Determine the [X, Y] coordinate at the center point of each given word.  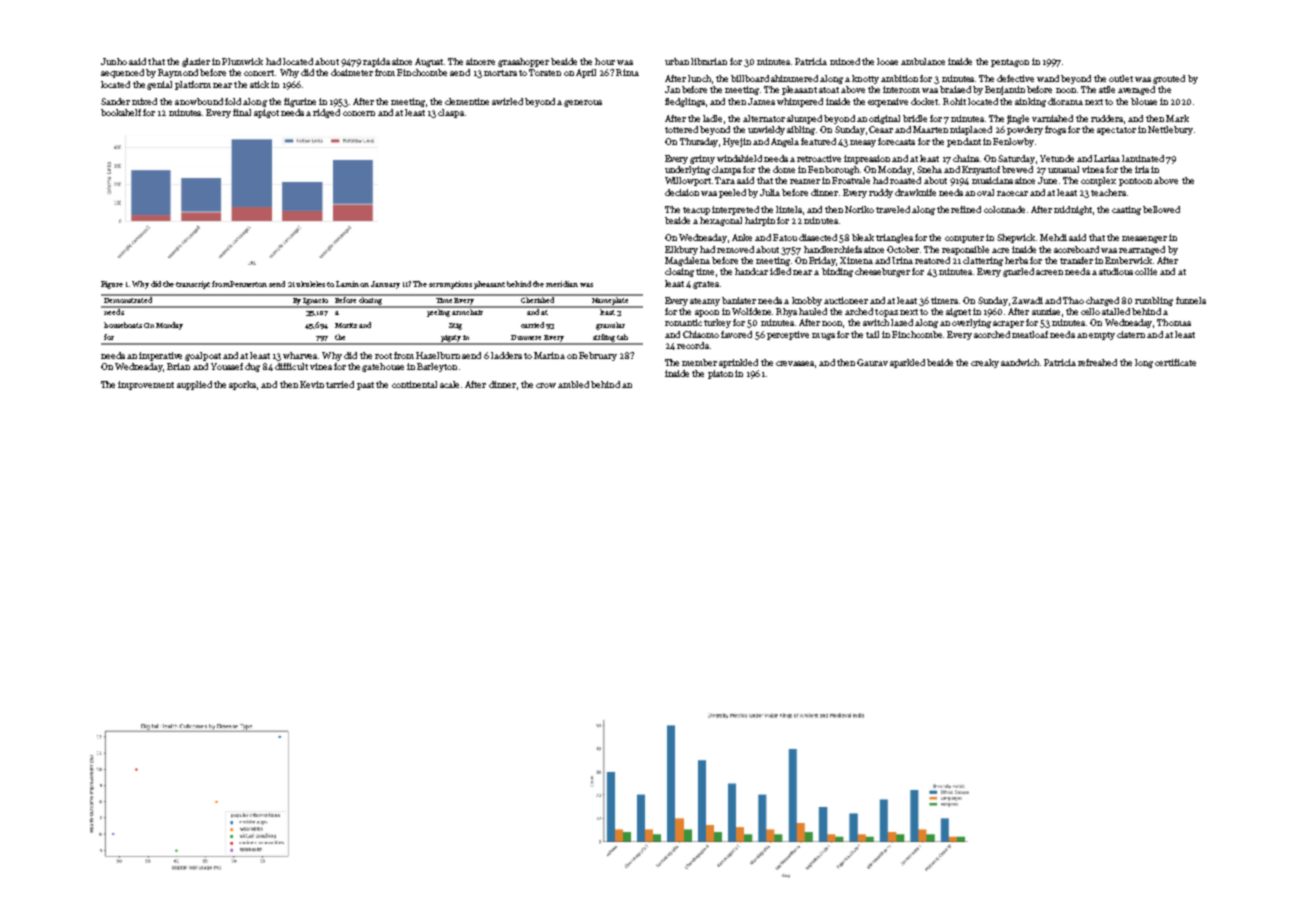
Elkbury [681, 250]
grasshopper [523, 62]
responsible [965, 250]
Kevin [312, 384]
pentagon [1010, 63]
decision [682, 192]
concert [259, 73]
